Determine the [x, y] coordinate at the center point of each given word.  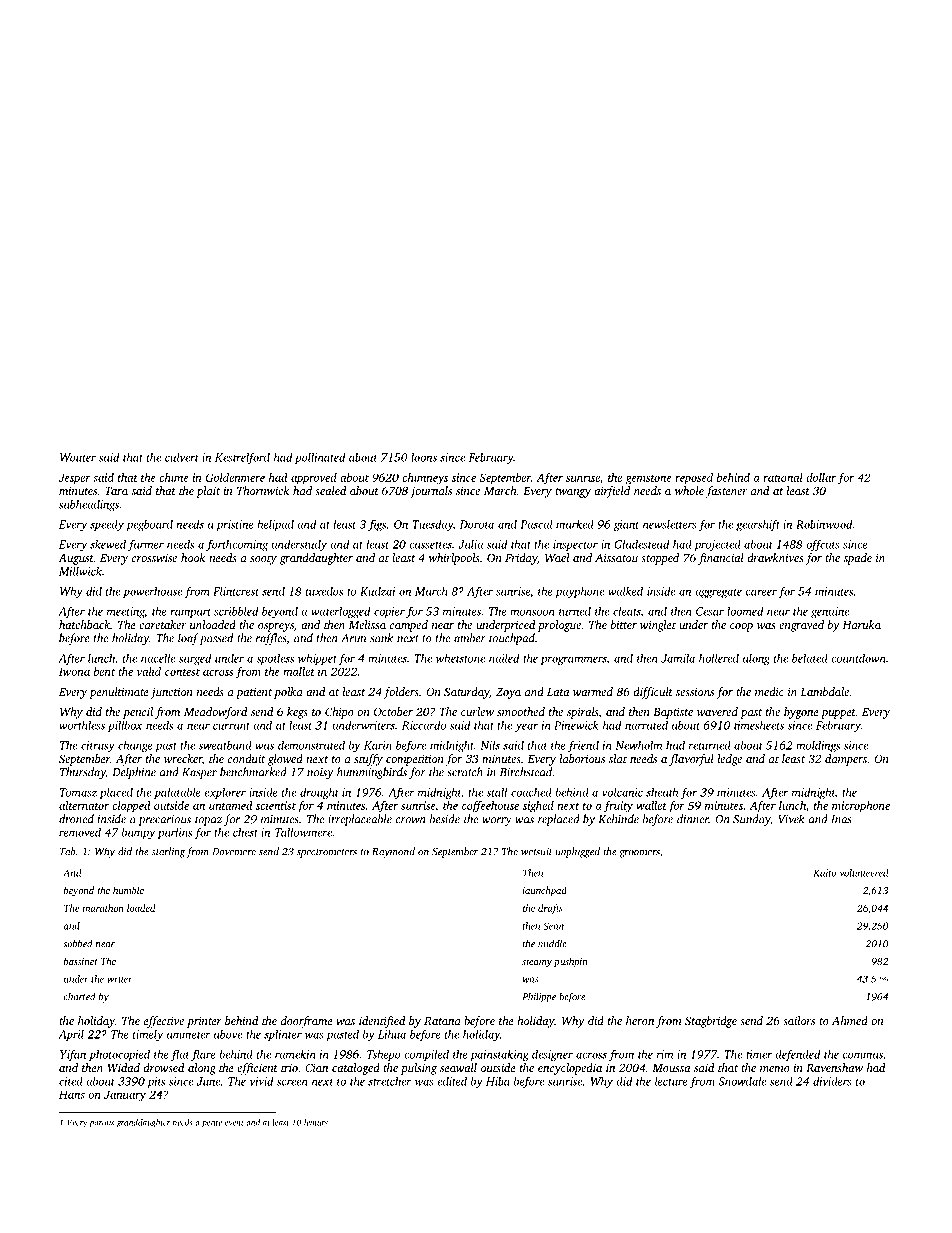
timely [148, 1035]
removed [80, 832]
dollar [821, 477]
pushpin [571, 962]
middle [552, 943]
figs [377, 525]
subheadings [89, 505]
